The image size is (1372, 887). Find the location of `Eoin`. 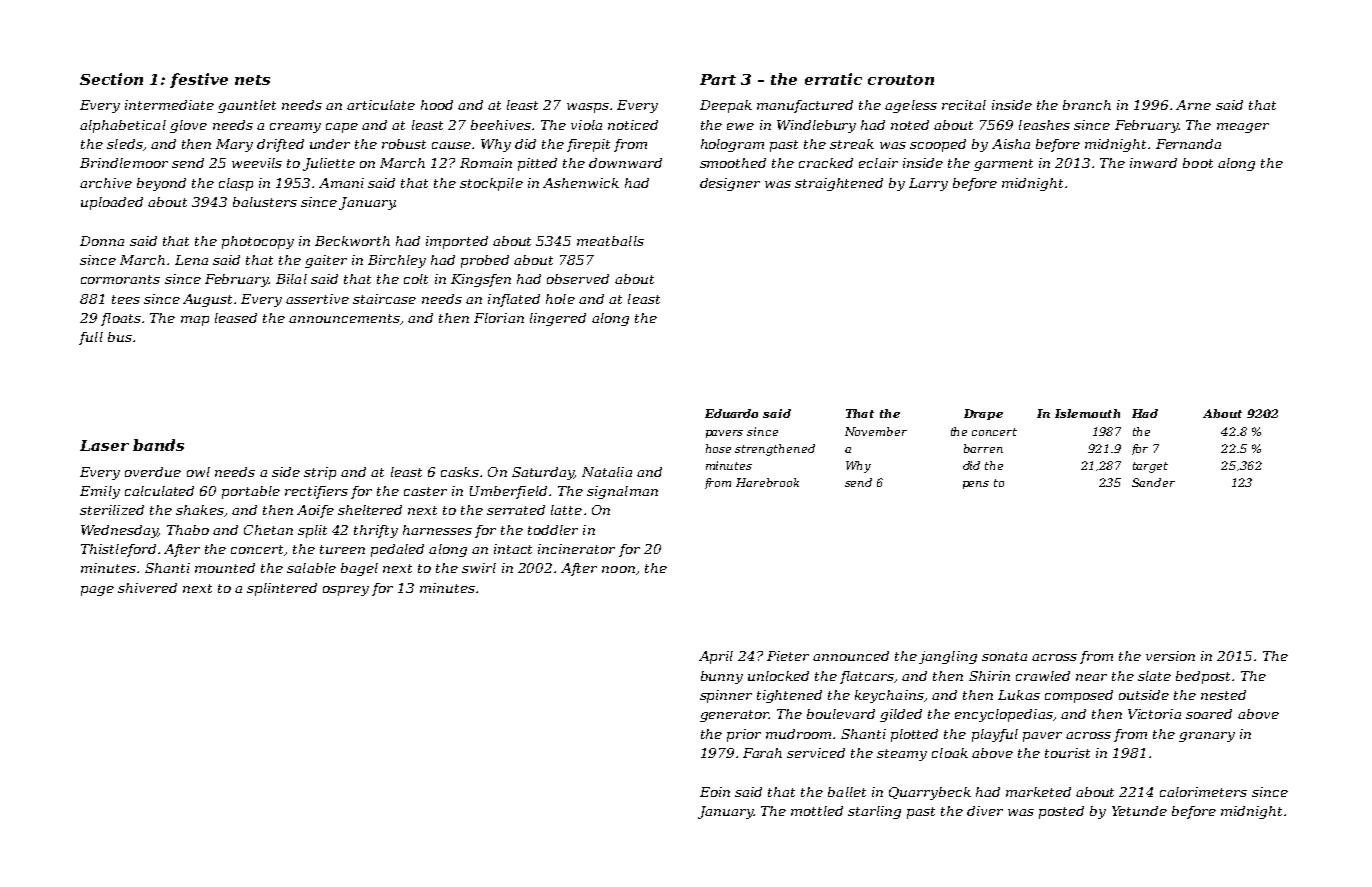

Eoin is located at coordinates (715, 792).
